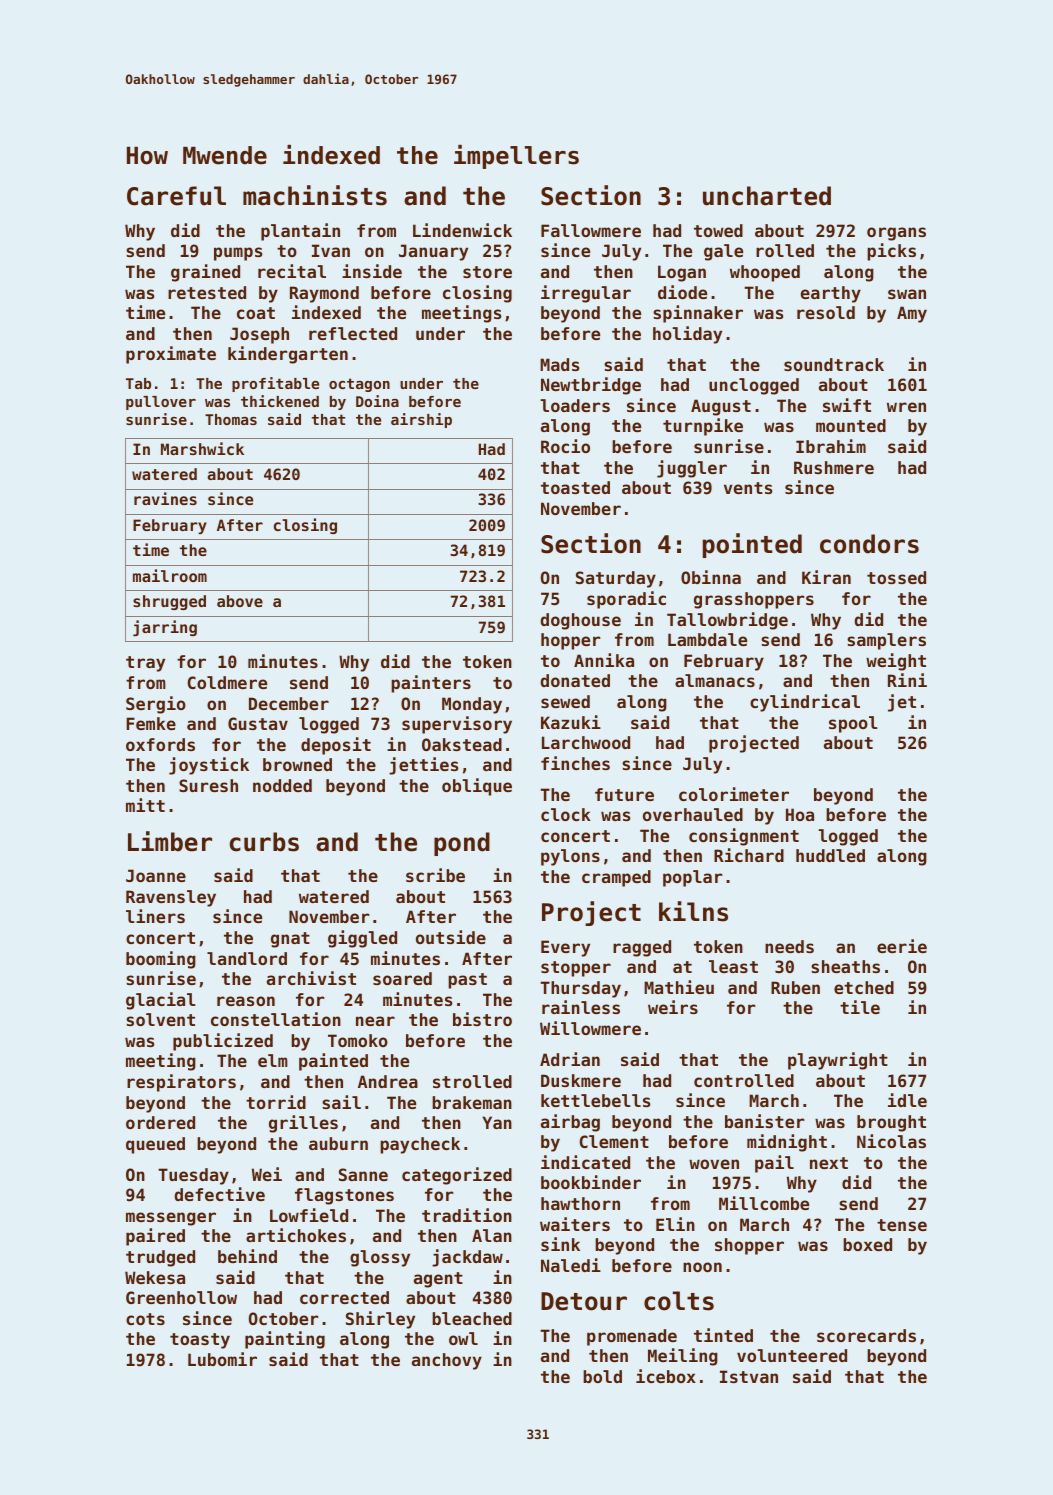 The height and width of the image is (1495, 1053). What do you see at coordinates (907, 294) in the image?
I see `swan` at bounding box center [907, 294].
